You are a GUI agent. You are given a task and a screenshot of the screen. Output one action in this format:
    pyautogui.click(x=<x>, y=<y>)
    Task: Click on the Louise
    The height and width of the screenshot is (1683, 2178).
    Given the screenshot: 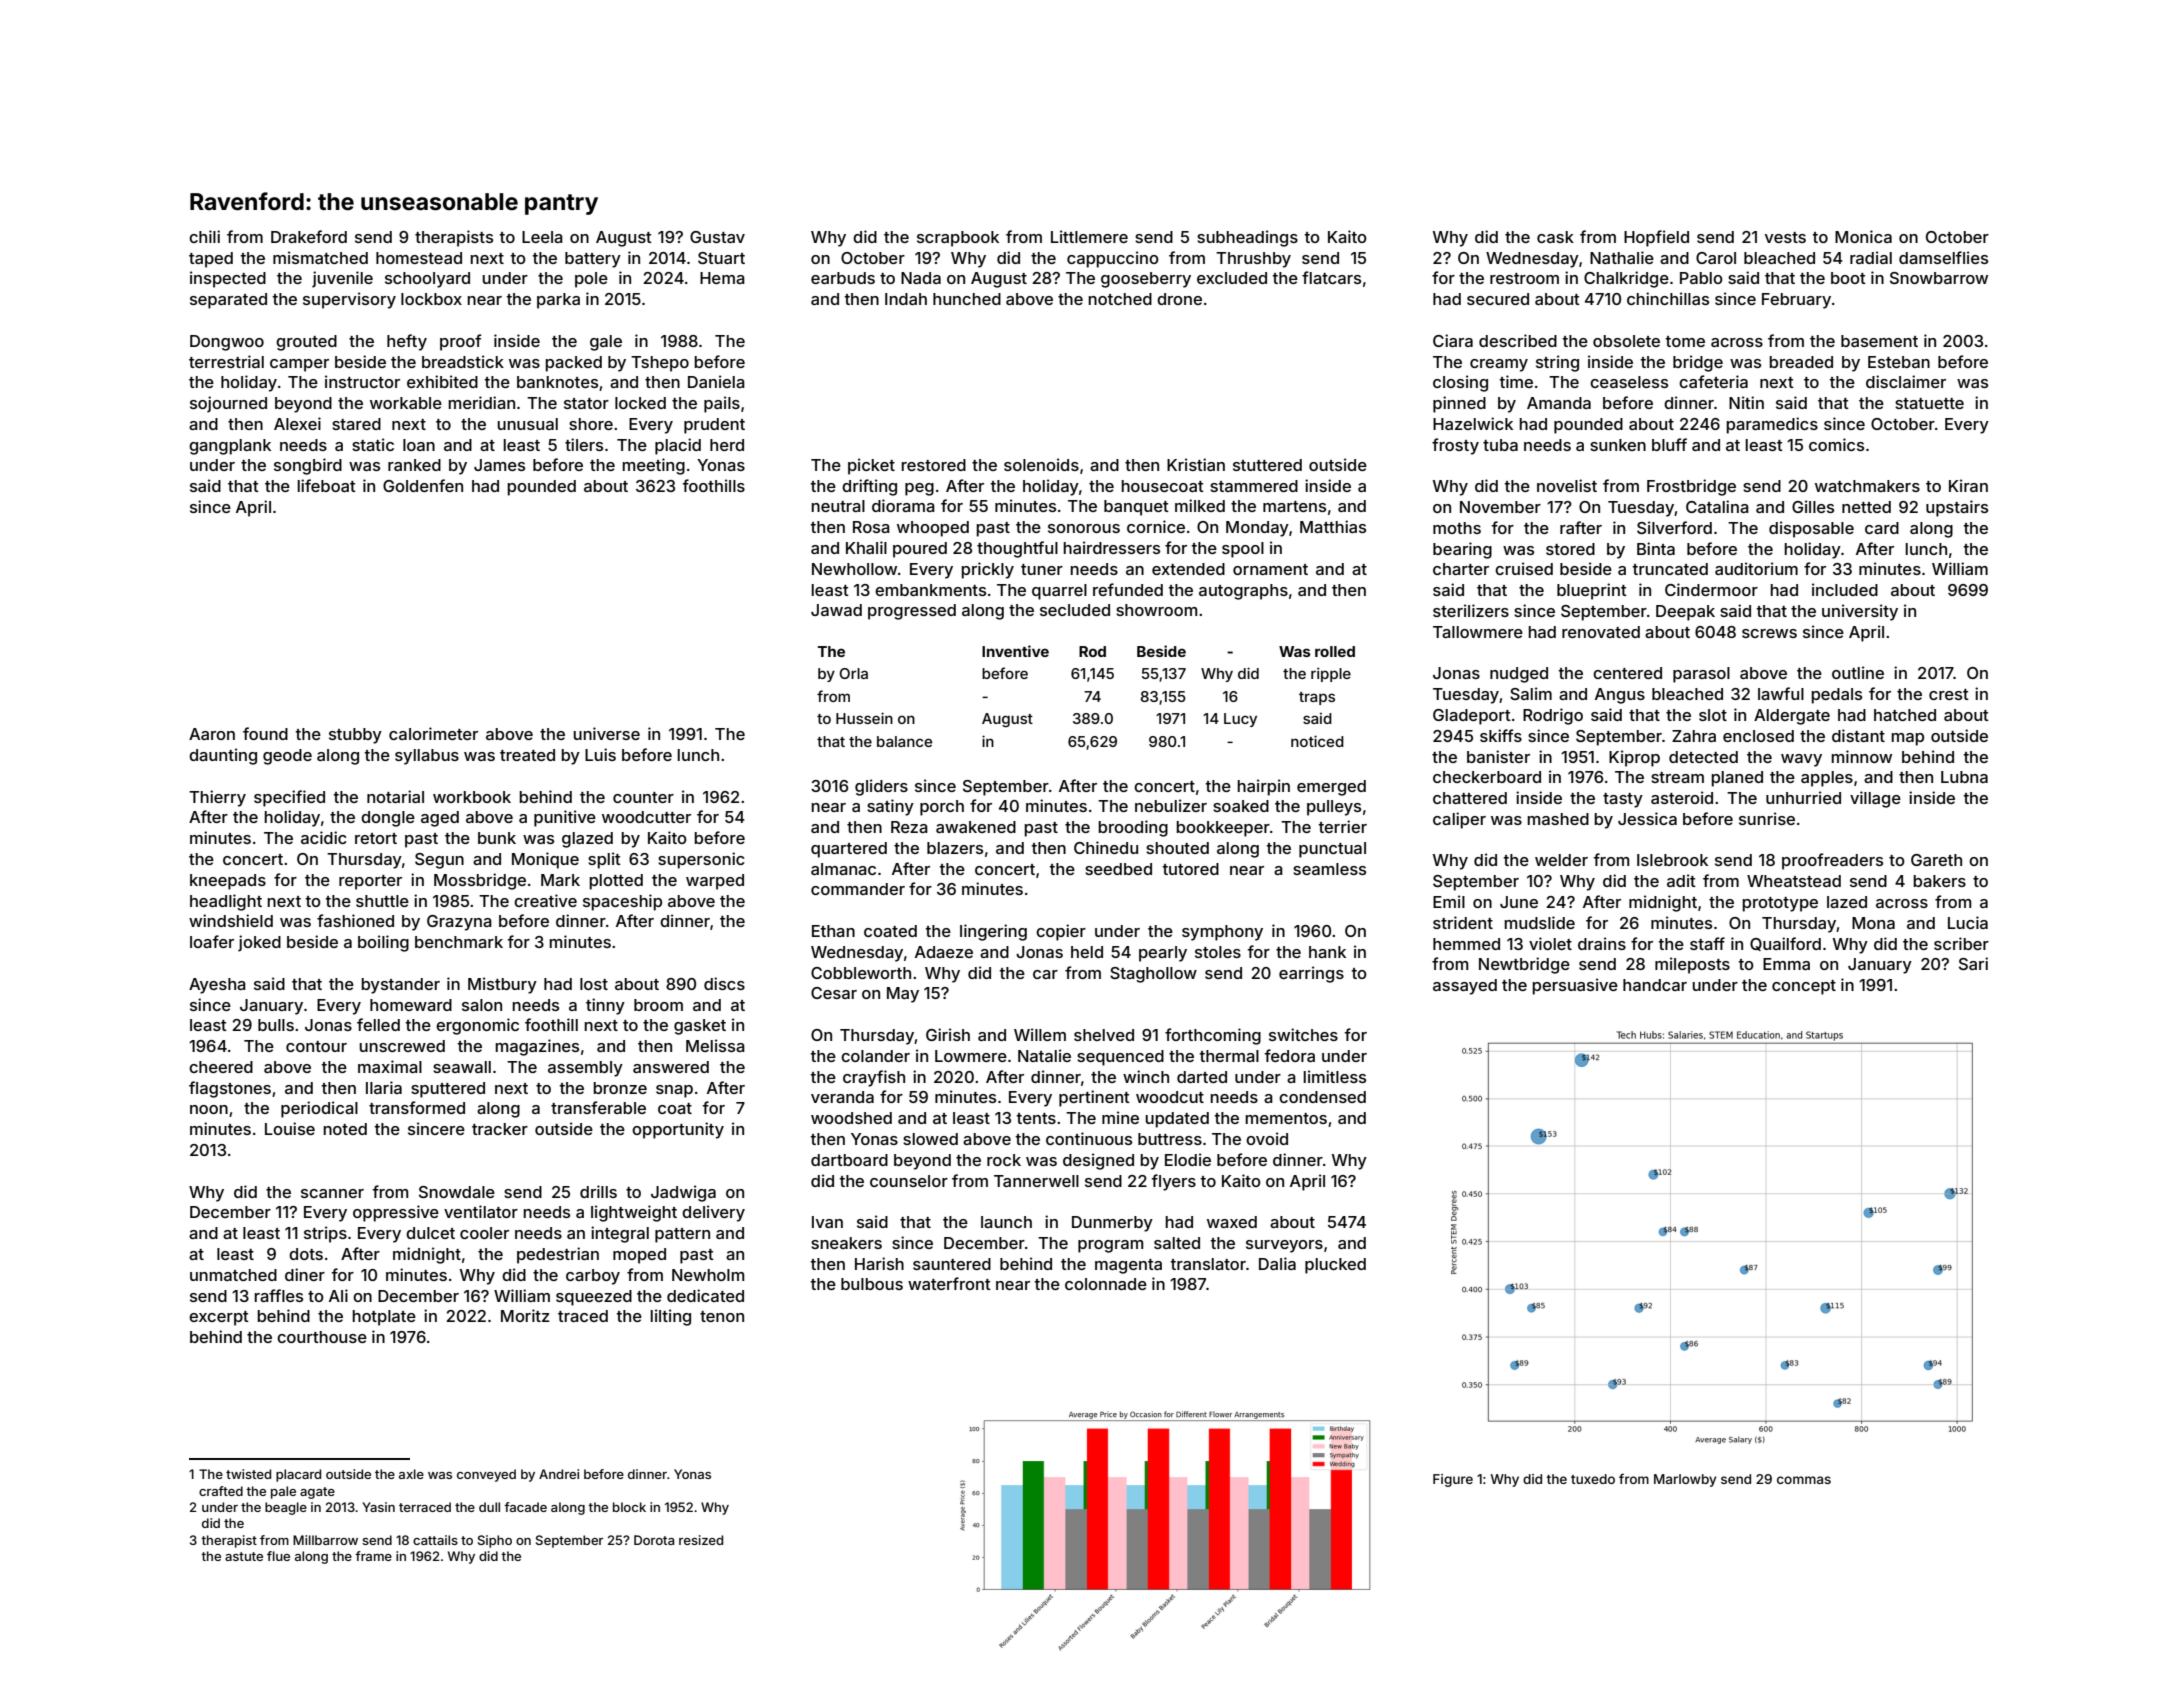 What is the action you would take?
    pyautogui.click(x=290, y=1128)
